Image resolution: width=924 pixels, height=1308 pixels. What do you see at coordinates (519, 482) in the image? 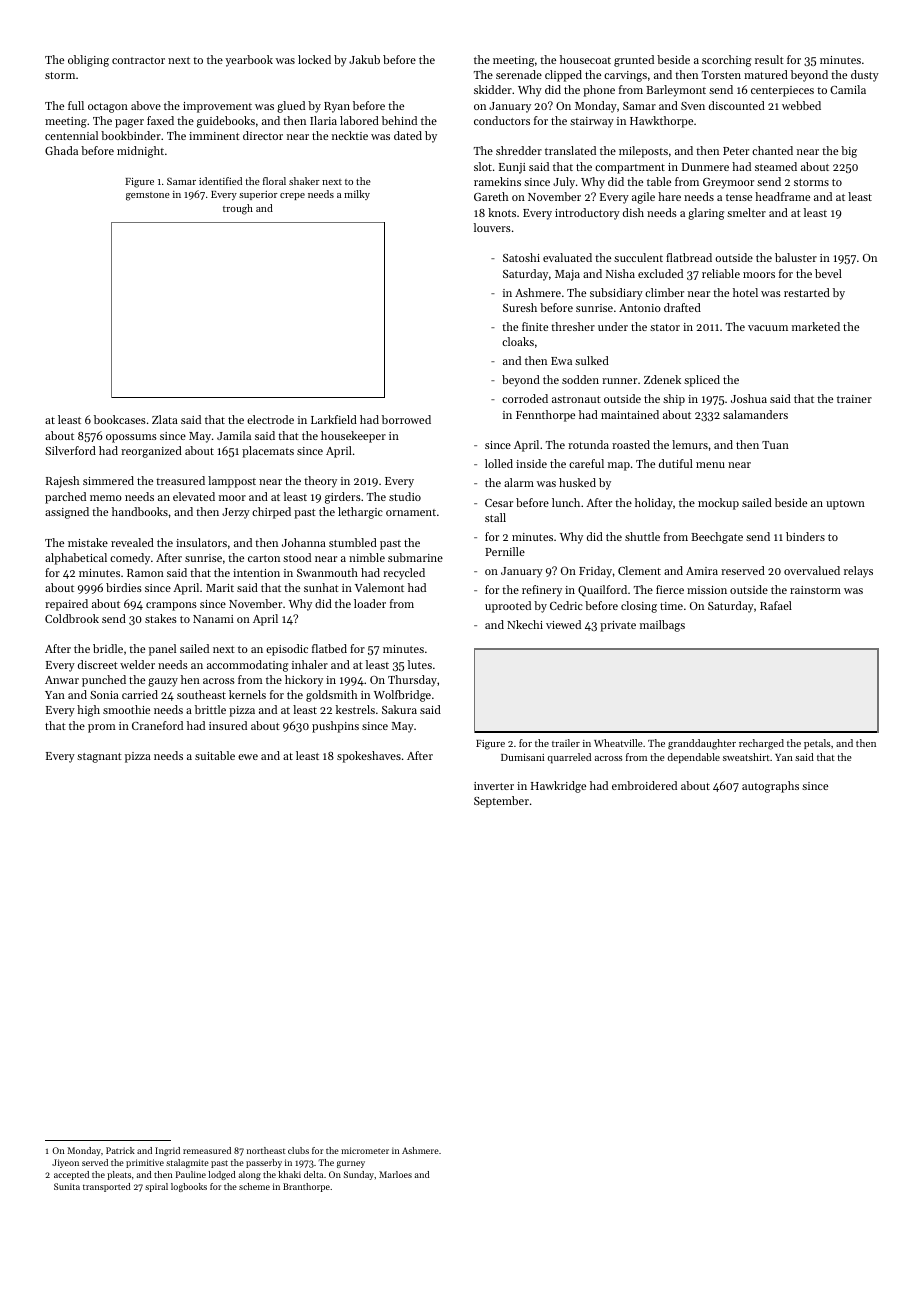
I see `alarm` at bounding box center [519, 482].
